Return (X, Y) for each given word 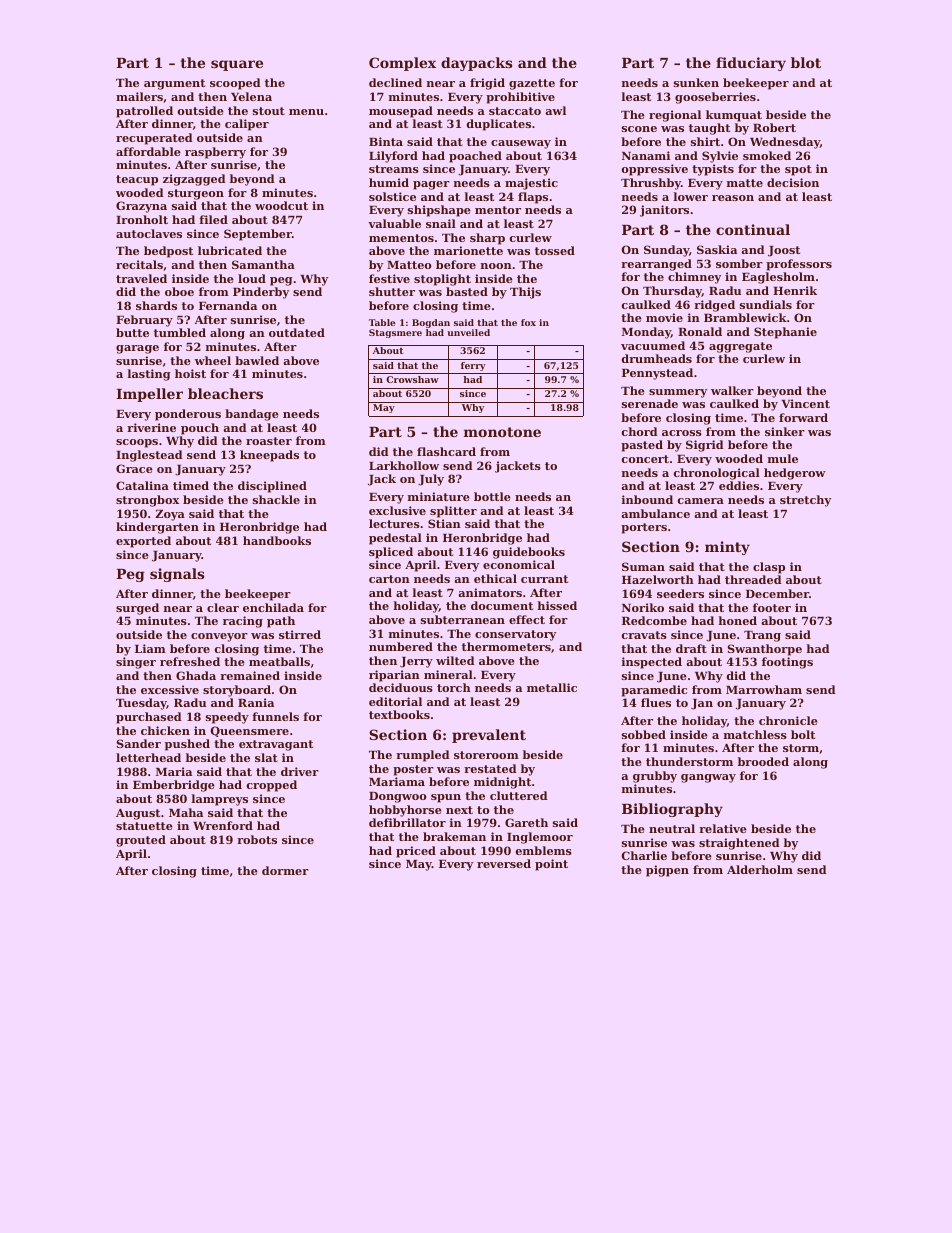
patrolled (144, 112)
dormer (285, 870)
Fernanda (228, 305)
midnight (502, 783)
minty (727, 548)
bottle (492, 496)
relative (723, 828)
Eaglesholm (778, 278)
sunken (696, 82)
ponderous (188, 415)
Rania (256, 702)
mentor (498, 210)
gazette (532, 84)
